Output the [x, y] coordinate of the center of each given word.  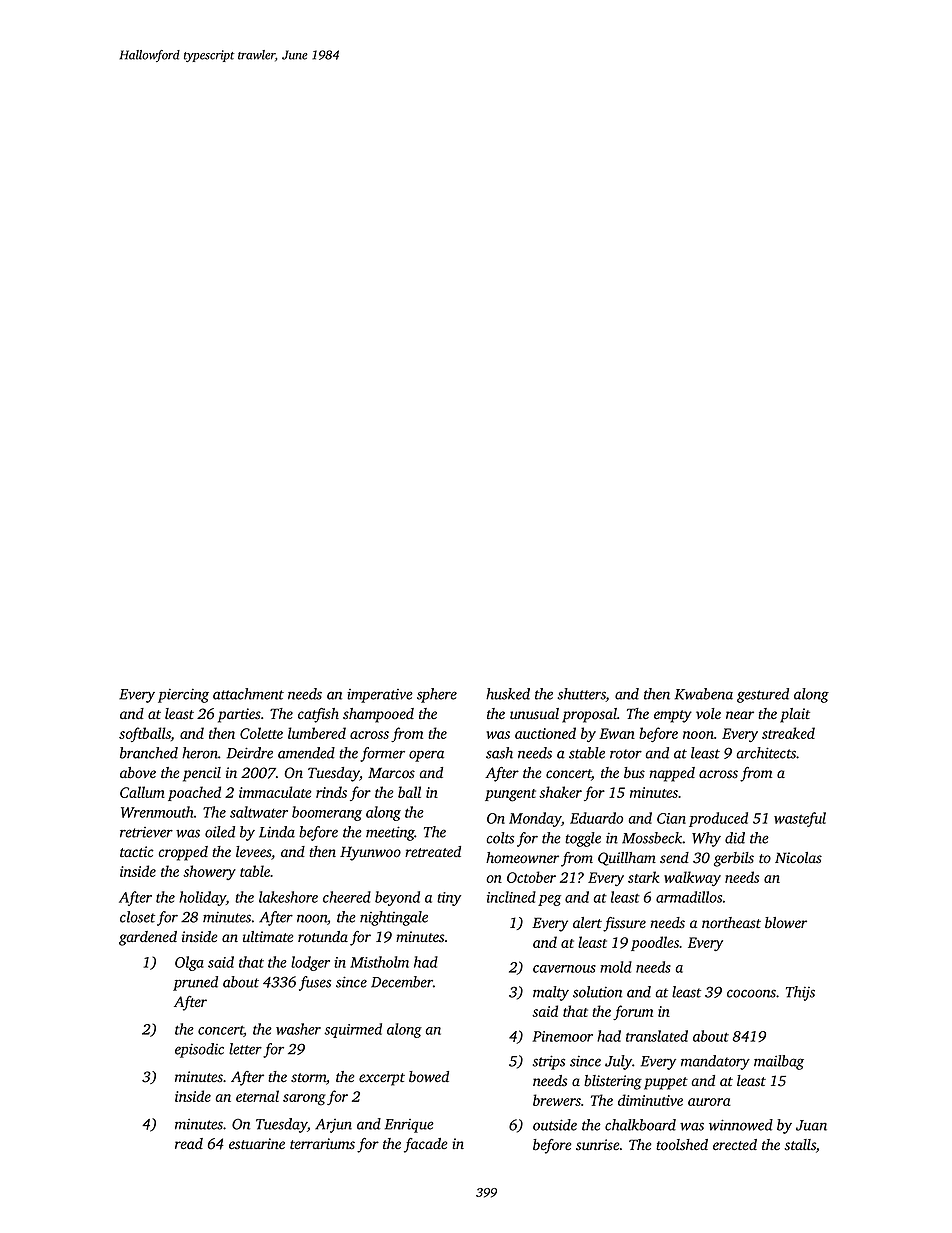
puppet [666, 1083]
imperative [380, 696]
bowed [429, 1077]
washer [298, 1029]
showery [209, 872]
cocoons [751, 993]
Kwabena [704, 694]
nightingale [394, 918]
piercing [183, 695]
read [189, 1143]
